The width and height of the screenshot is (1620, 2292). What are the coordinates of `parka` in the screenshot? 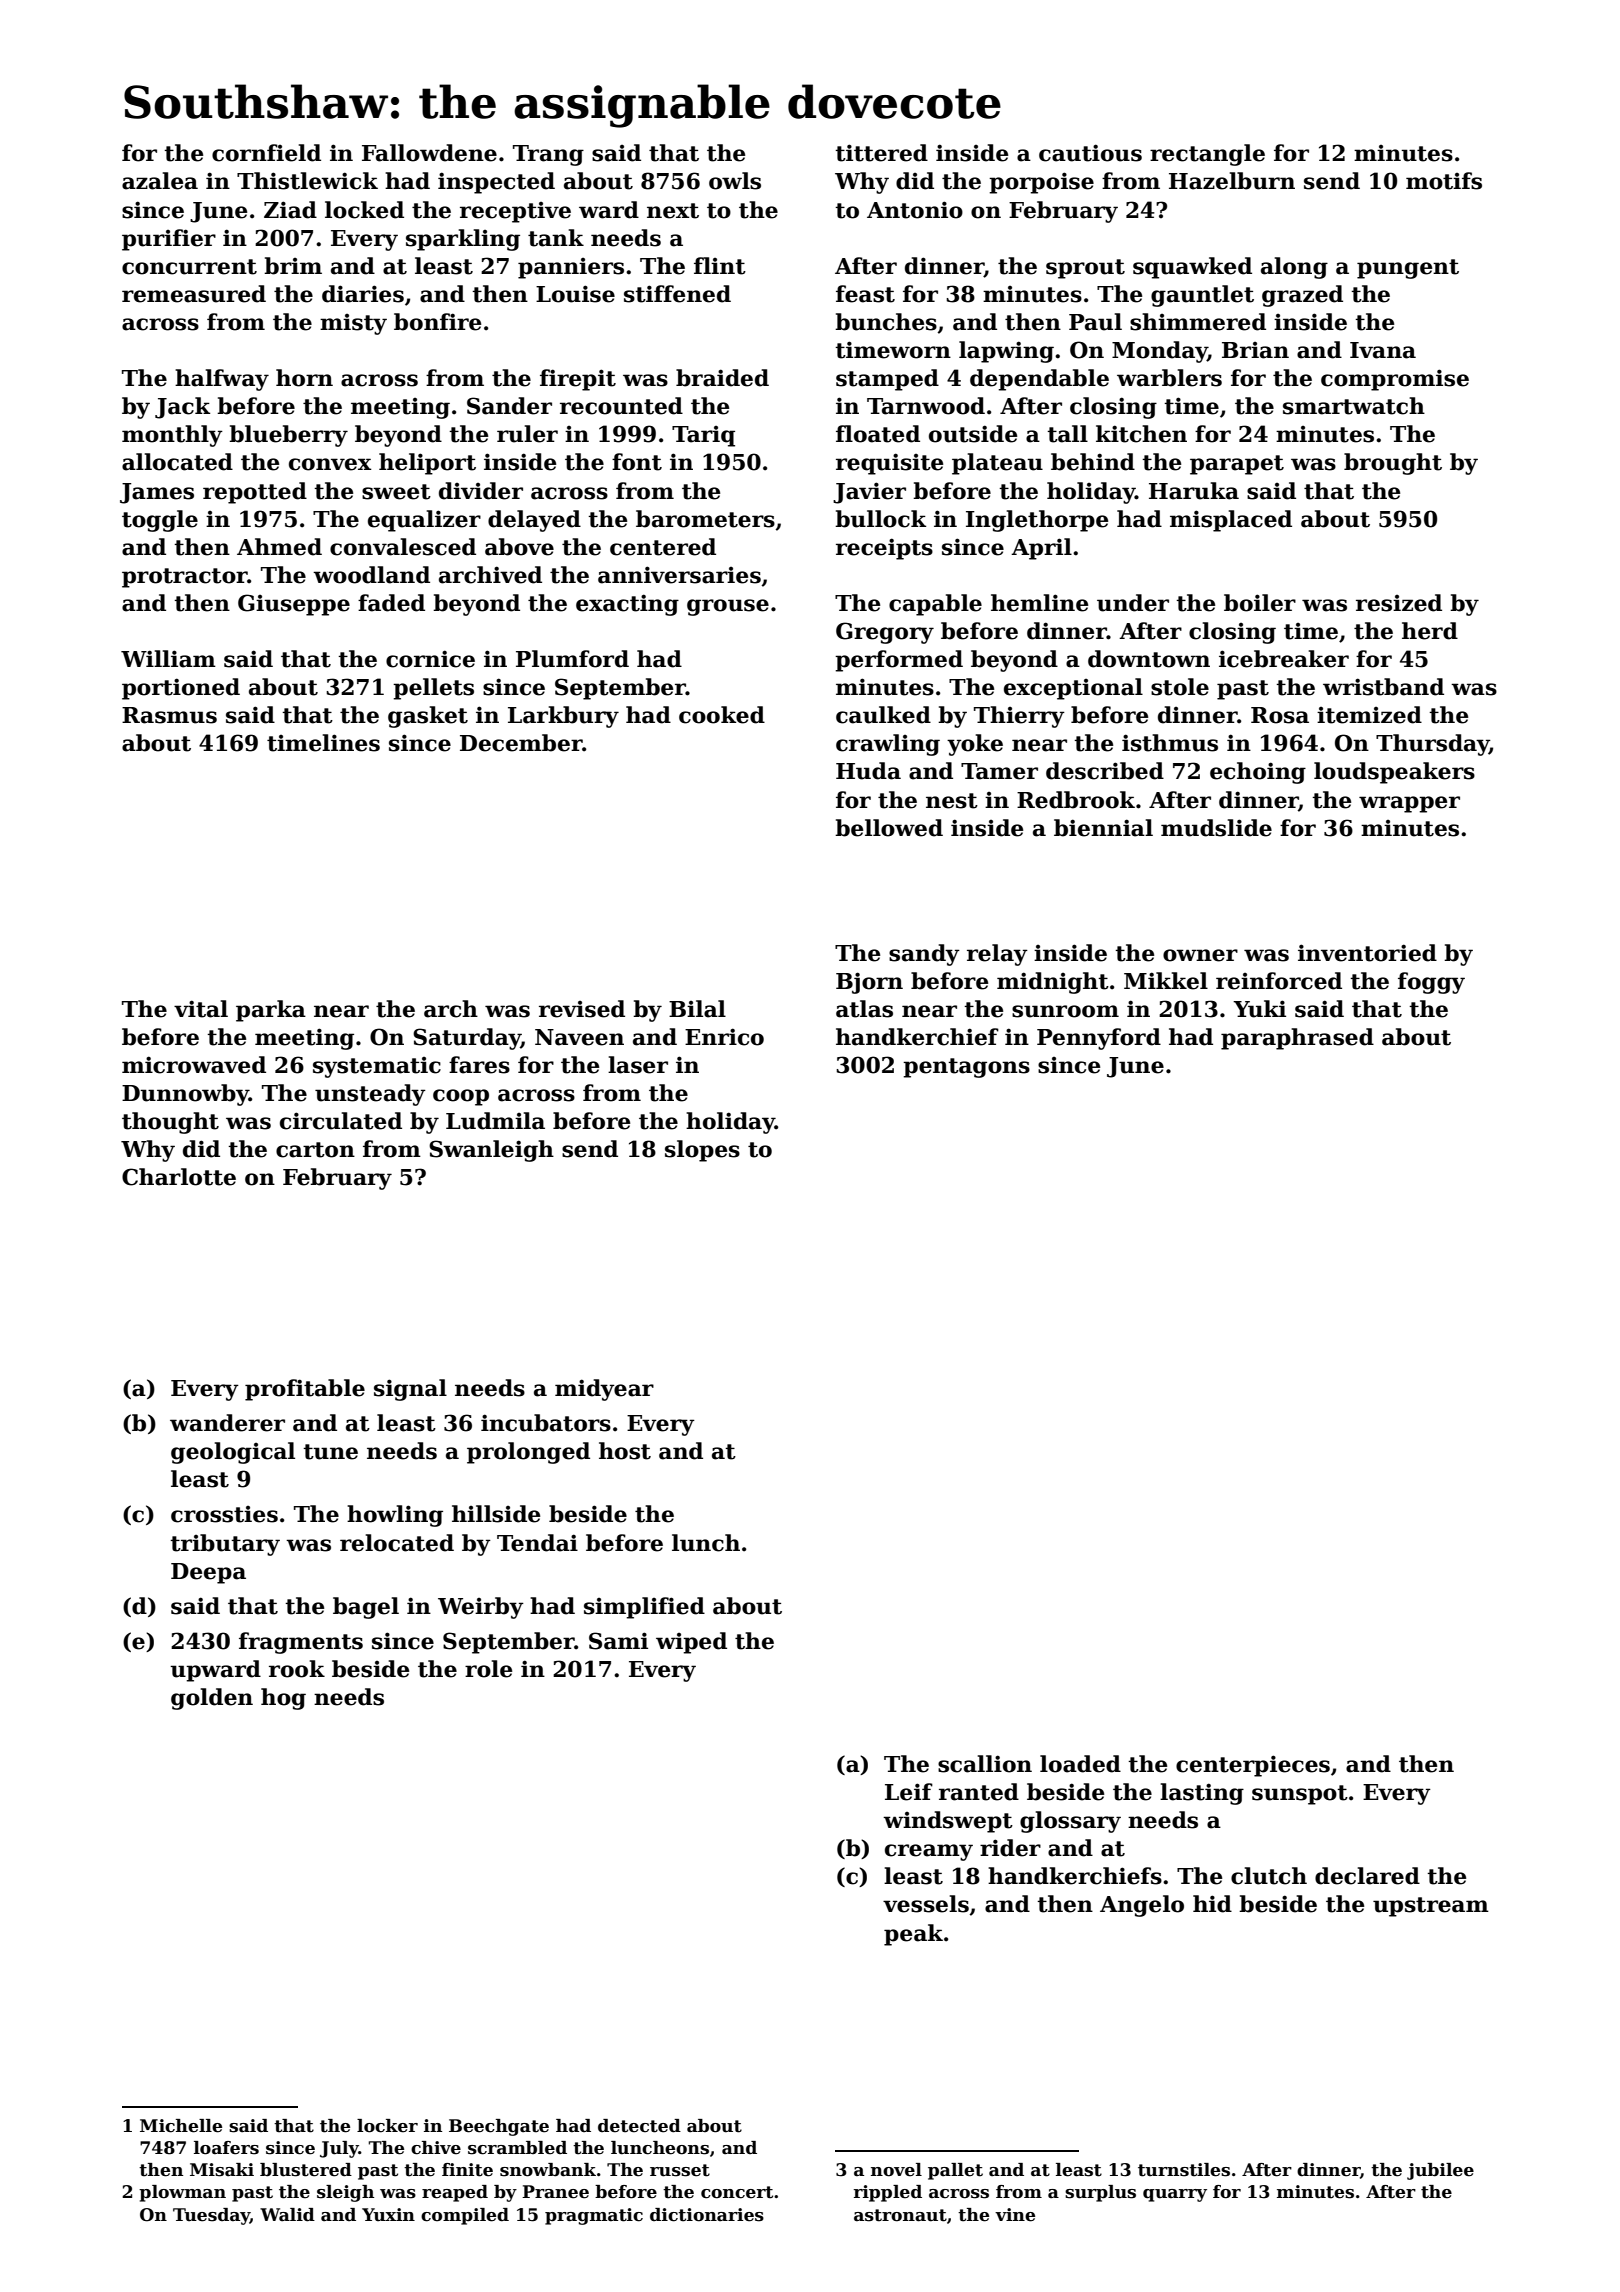 It's located at (271, 1011).
